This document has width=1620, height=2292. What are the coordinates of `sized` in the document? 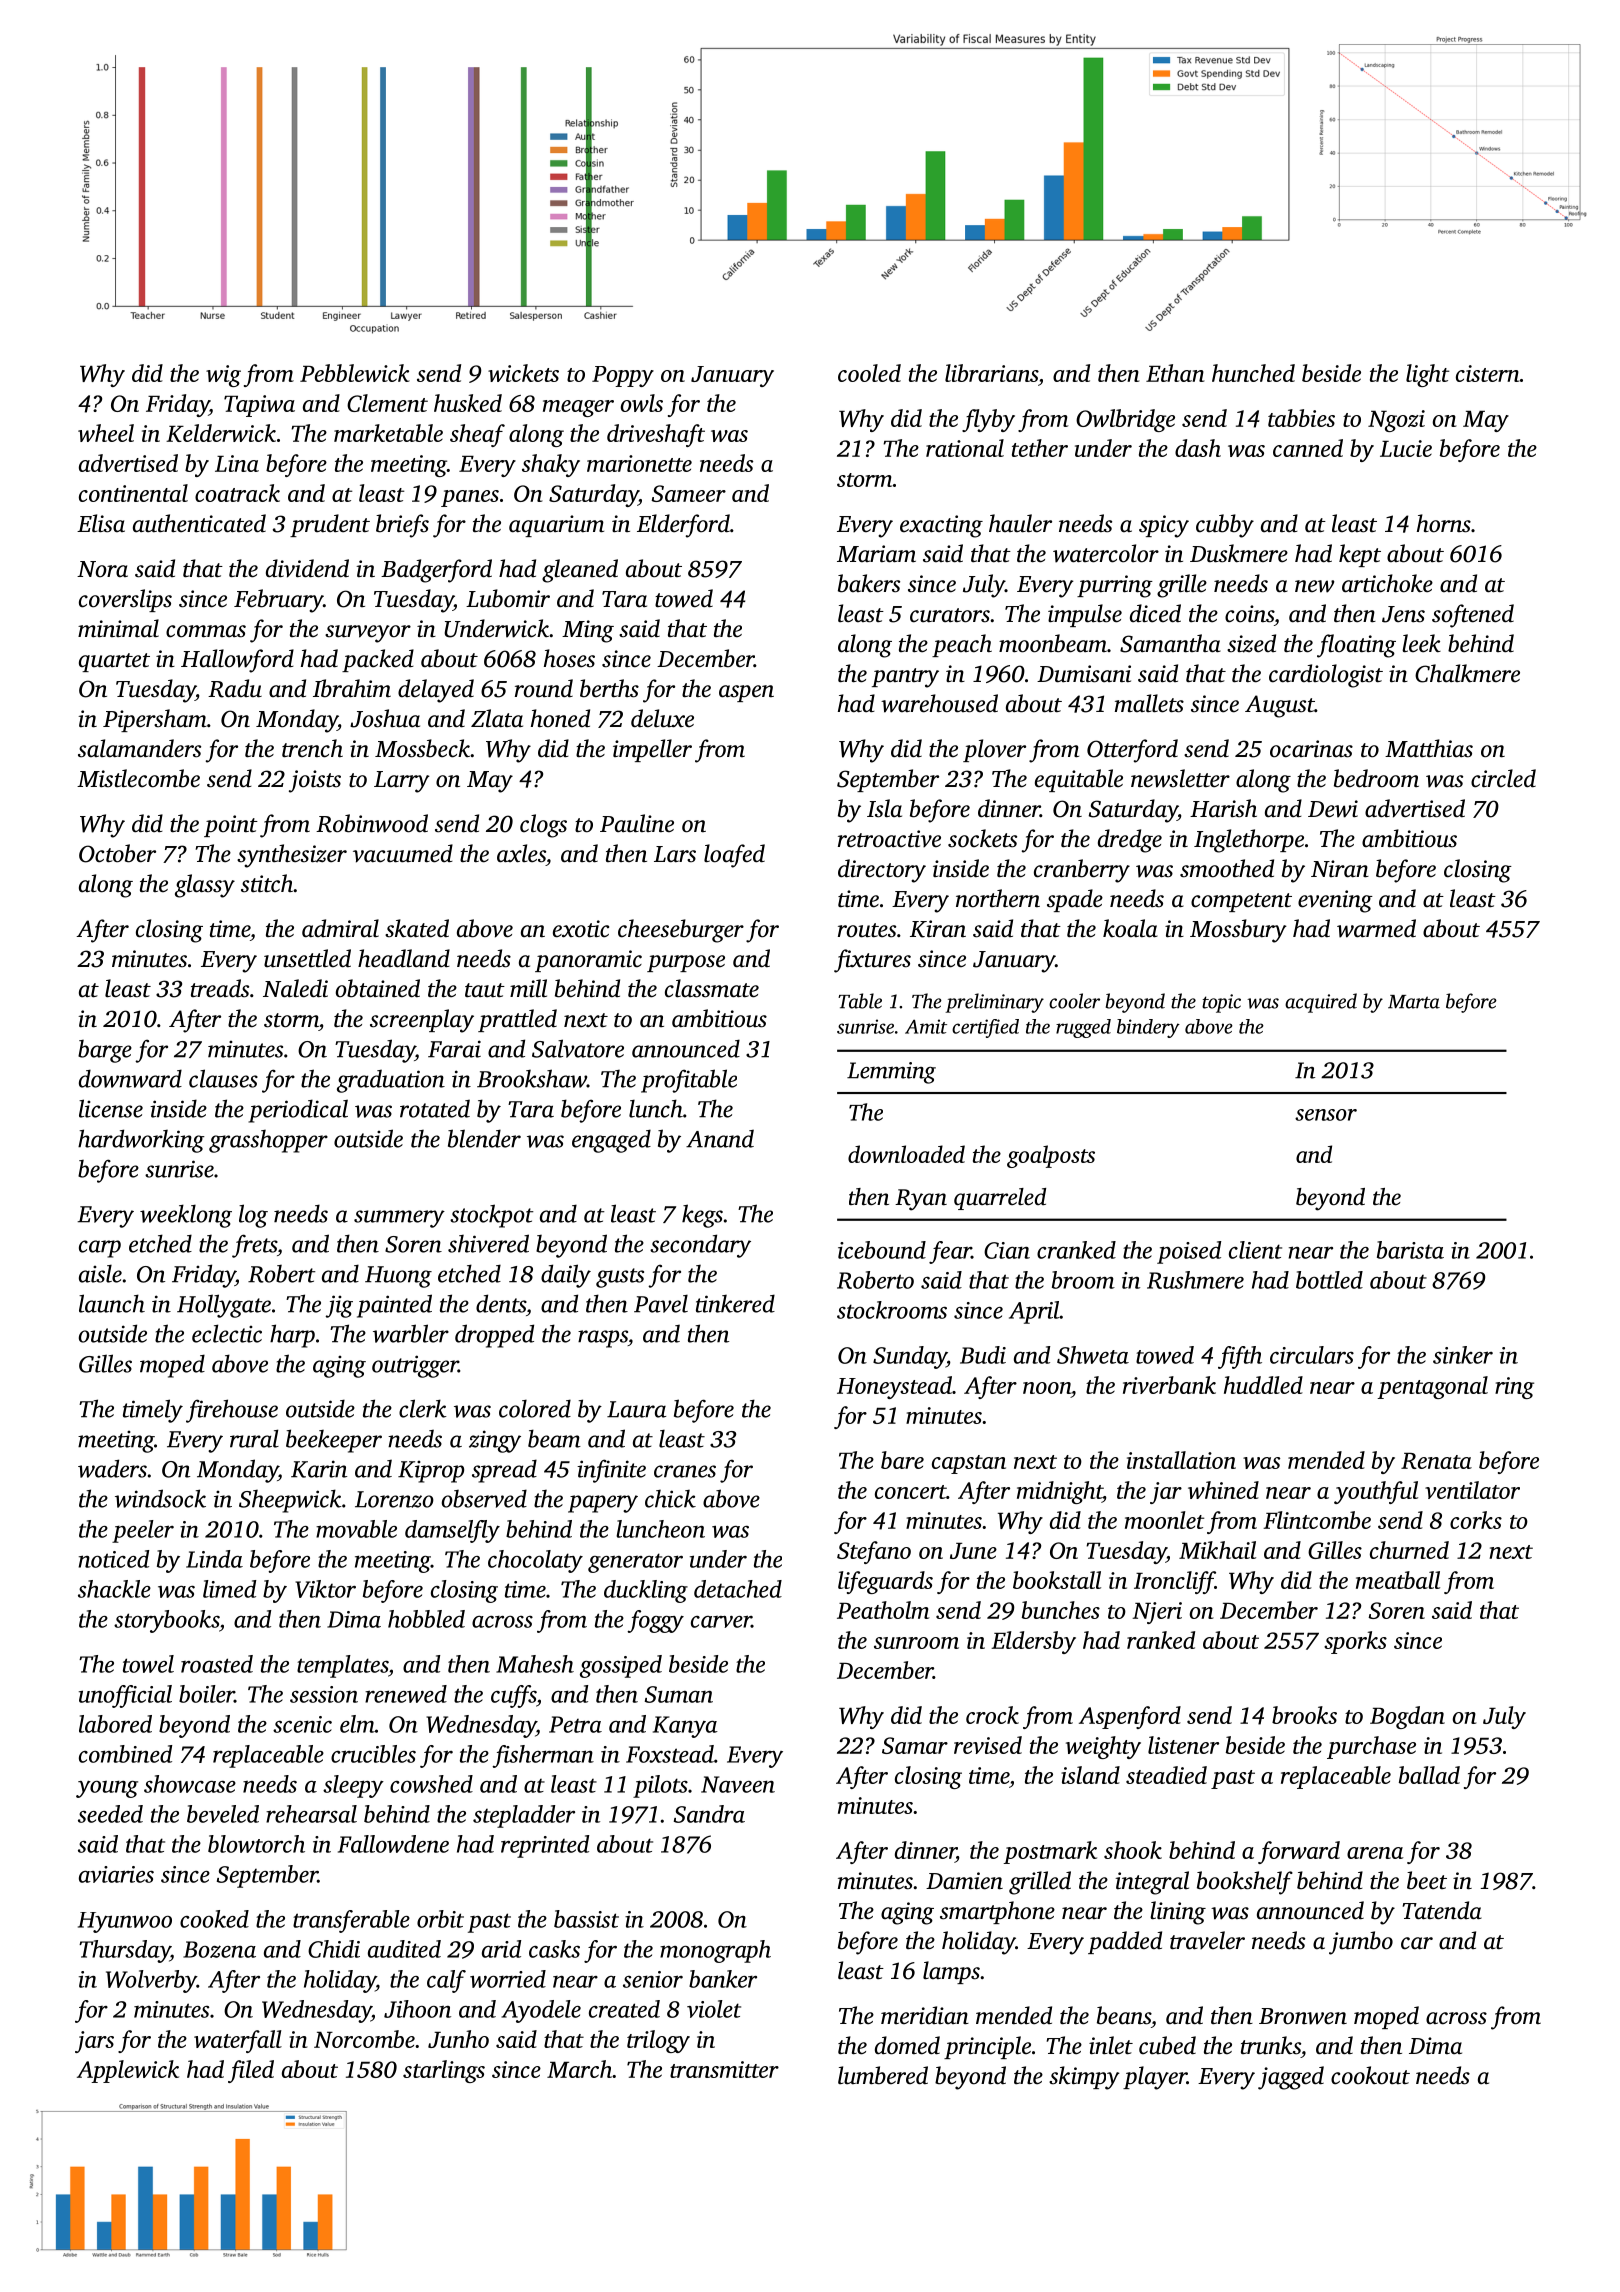 It's located at (1251, 643).
